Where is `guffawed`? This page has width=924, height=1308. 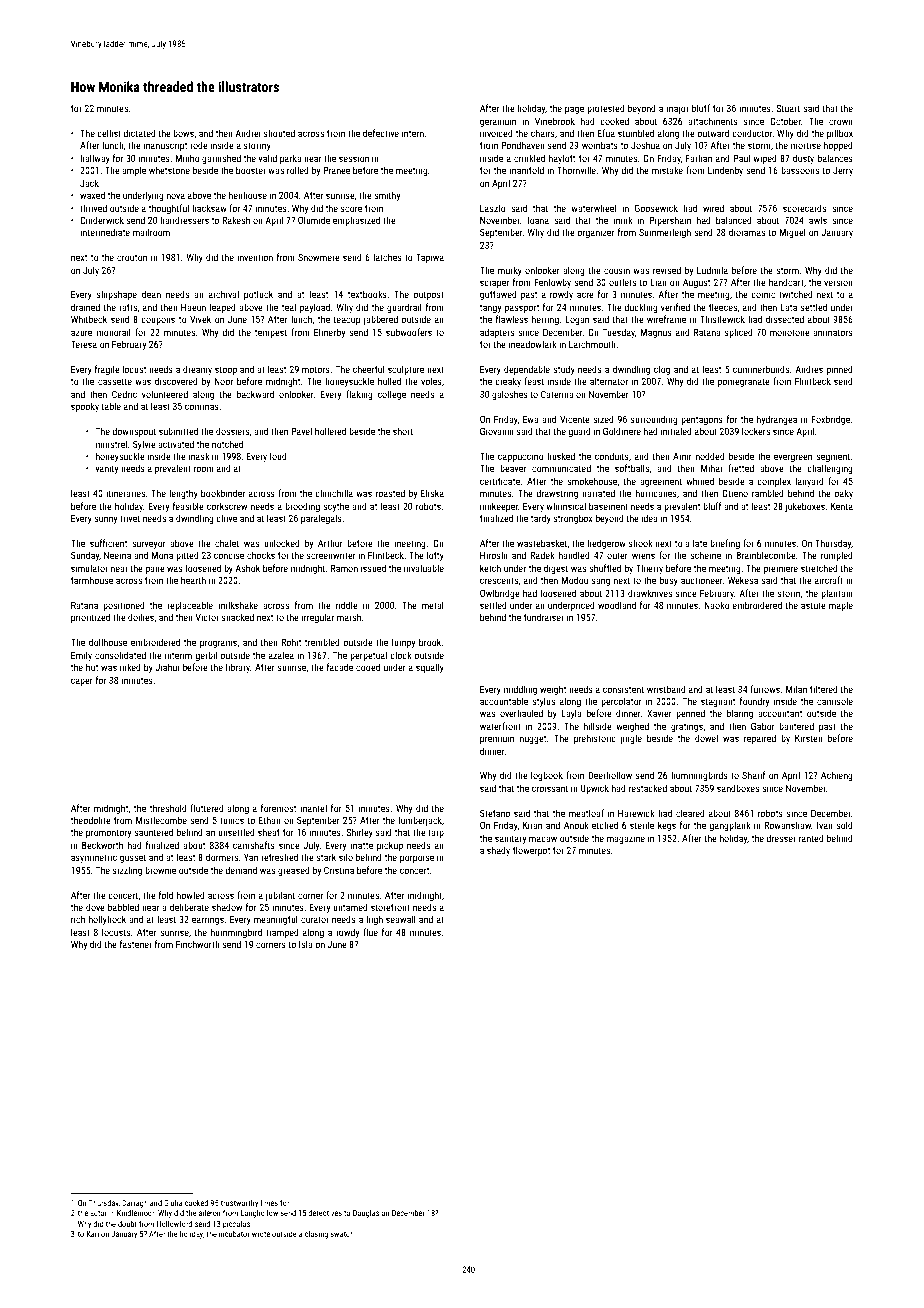
guffawed is located at coordinates (498, 295).
